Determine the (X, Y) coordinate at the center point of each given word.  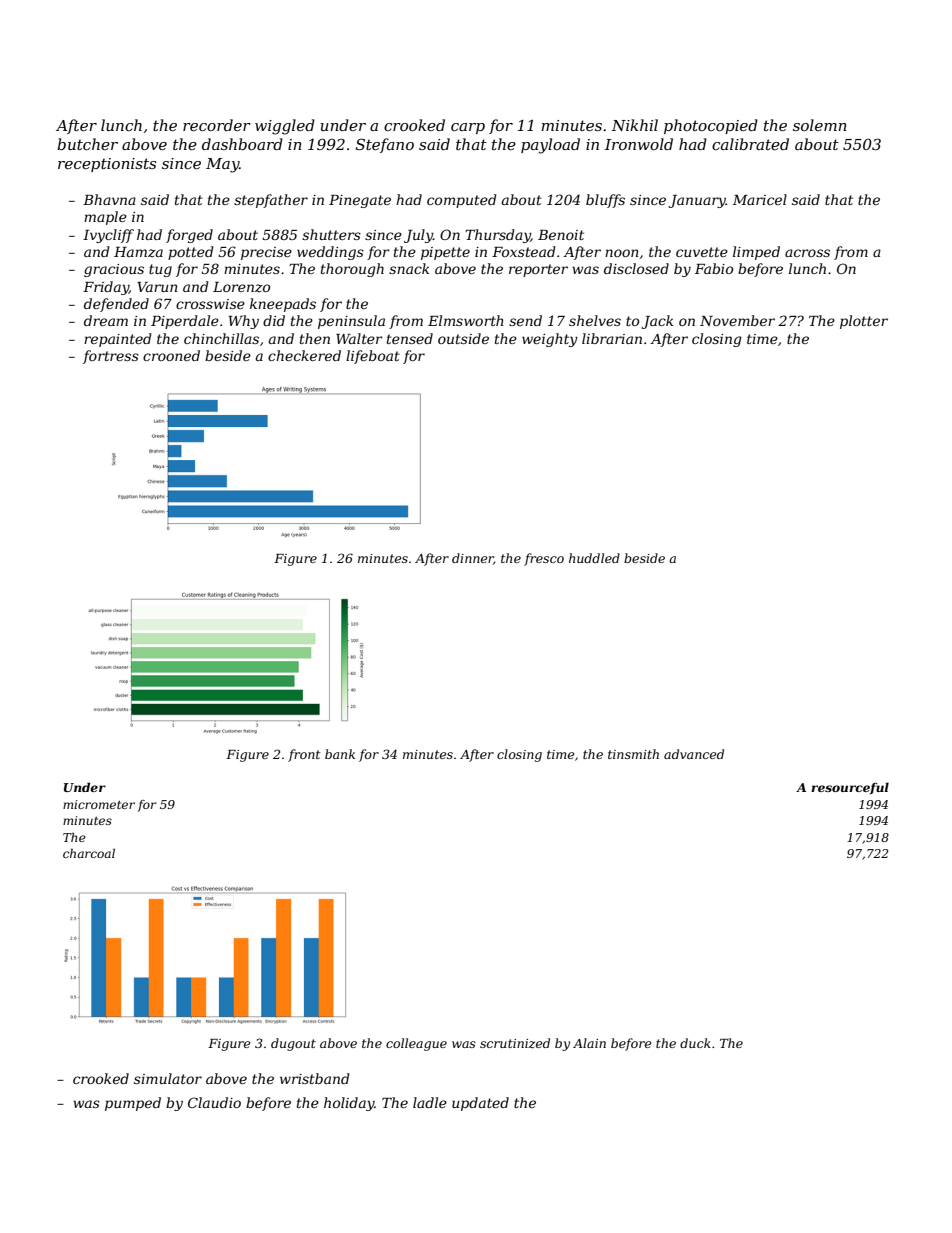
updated (480, 1104)
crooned (171, 355)
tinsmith (633, 754)
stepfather (271, 201)
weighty (550, 340)
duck (695, 1043)
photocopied (711, 126)
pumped (133, 1104)
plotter (864, 322)
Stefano (385, 145)
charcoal (89, 853)
